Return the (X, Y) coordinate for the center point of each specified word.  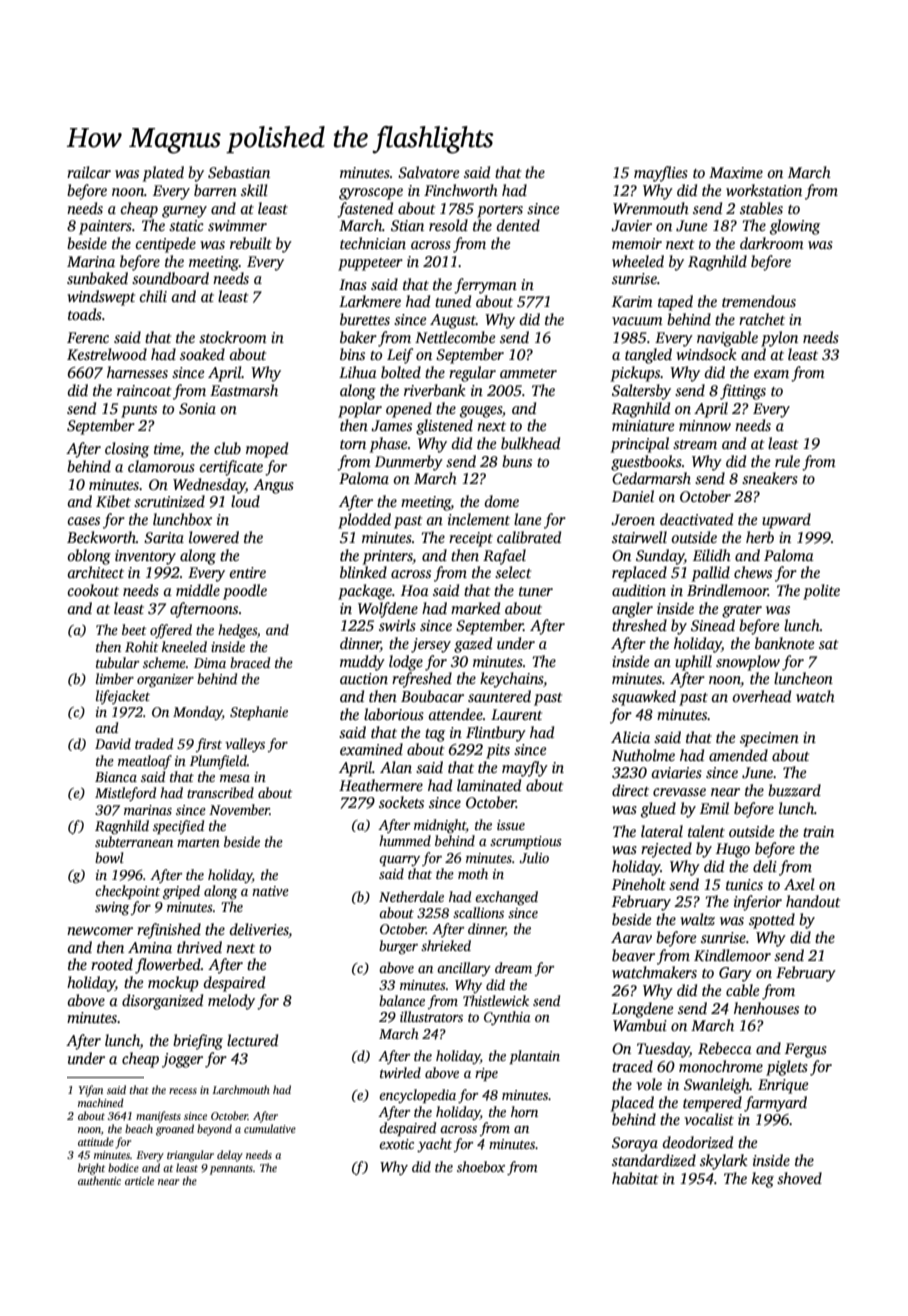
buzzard (794, 790)
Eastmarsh (244, 390)
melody (231, 1002)
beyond (214, 1130)
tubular (117, 662)
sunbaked (97, 278)
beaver (633, 955)
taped (675, 303)
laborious (394, 714)
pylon (779, 339)
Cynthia (507, 1018)
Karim (632, 301)
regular (472, 374)
